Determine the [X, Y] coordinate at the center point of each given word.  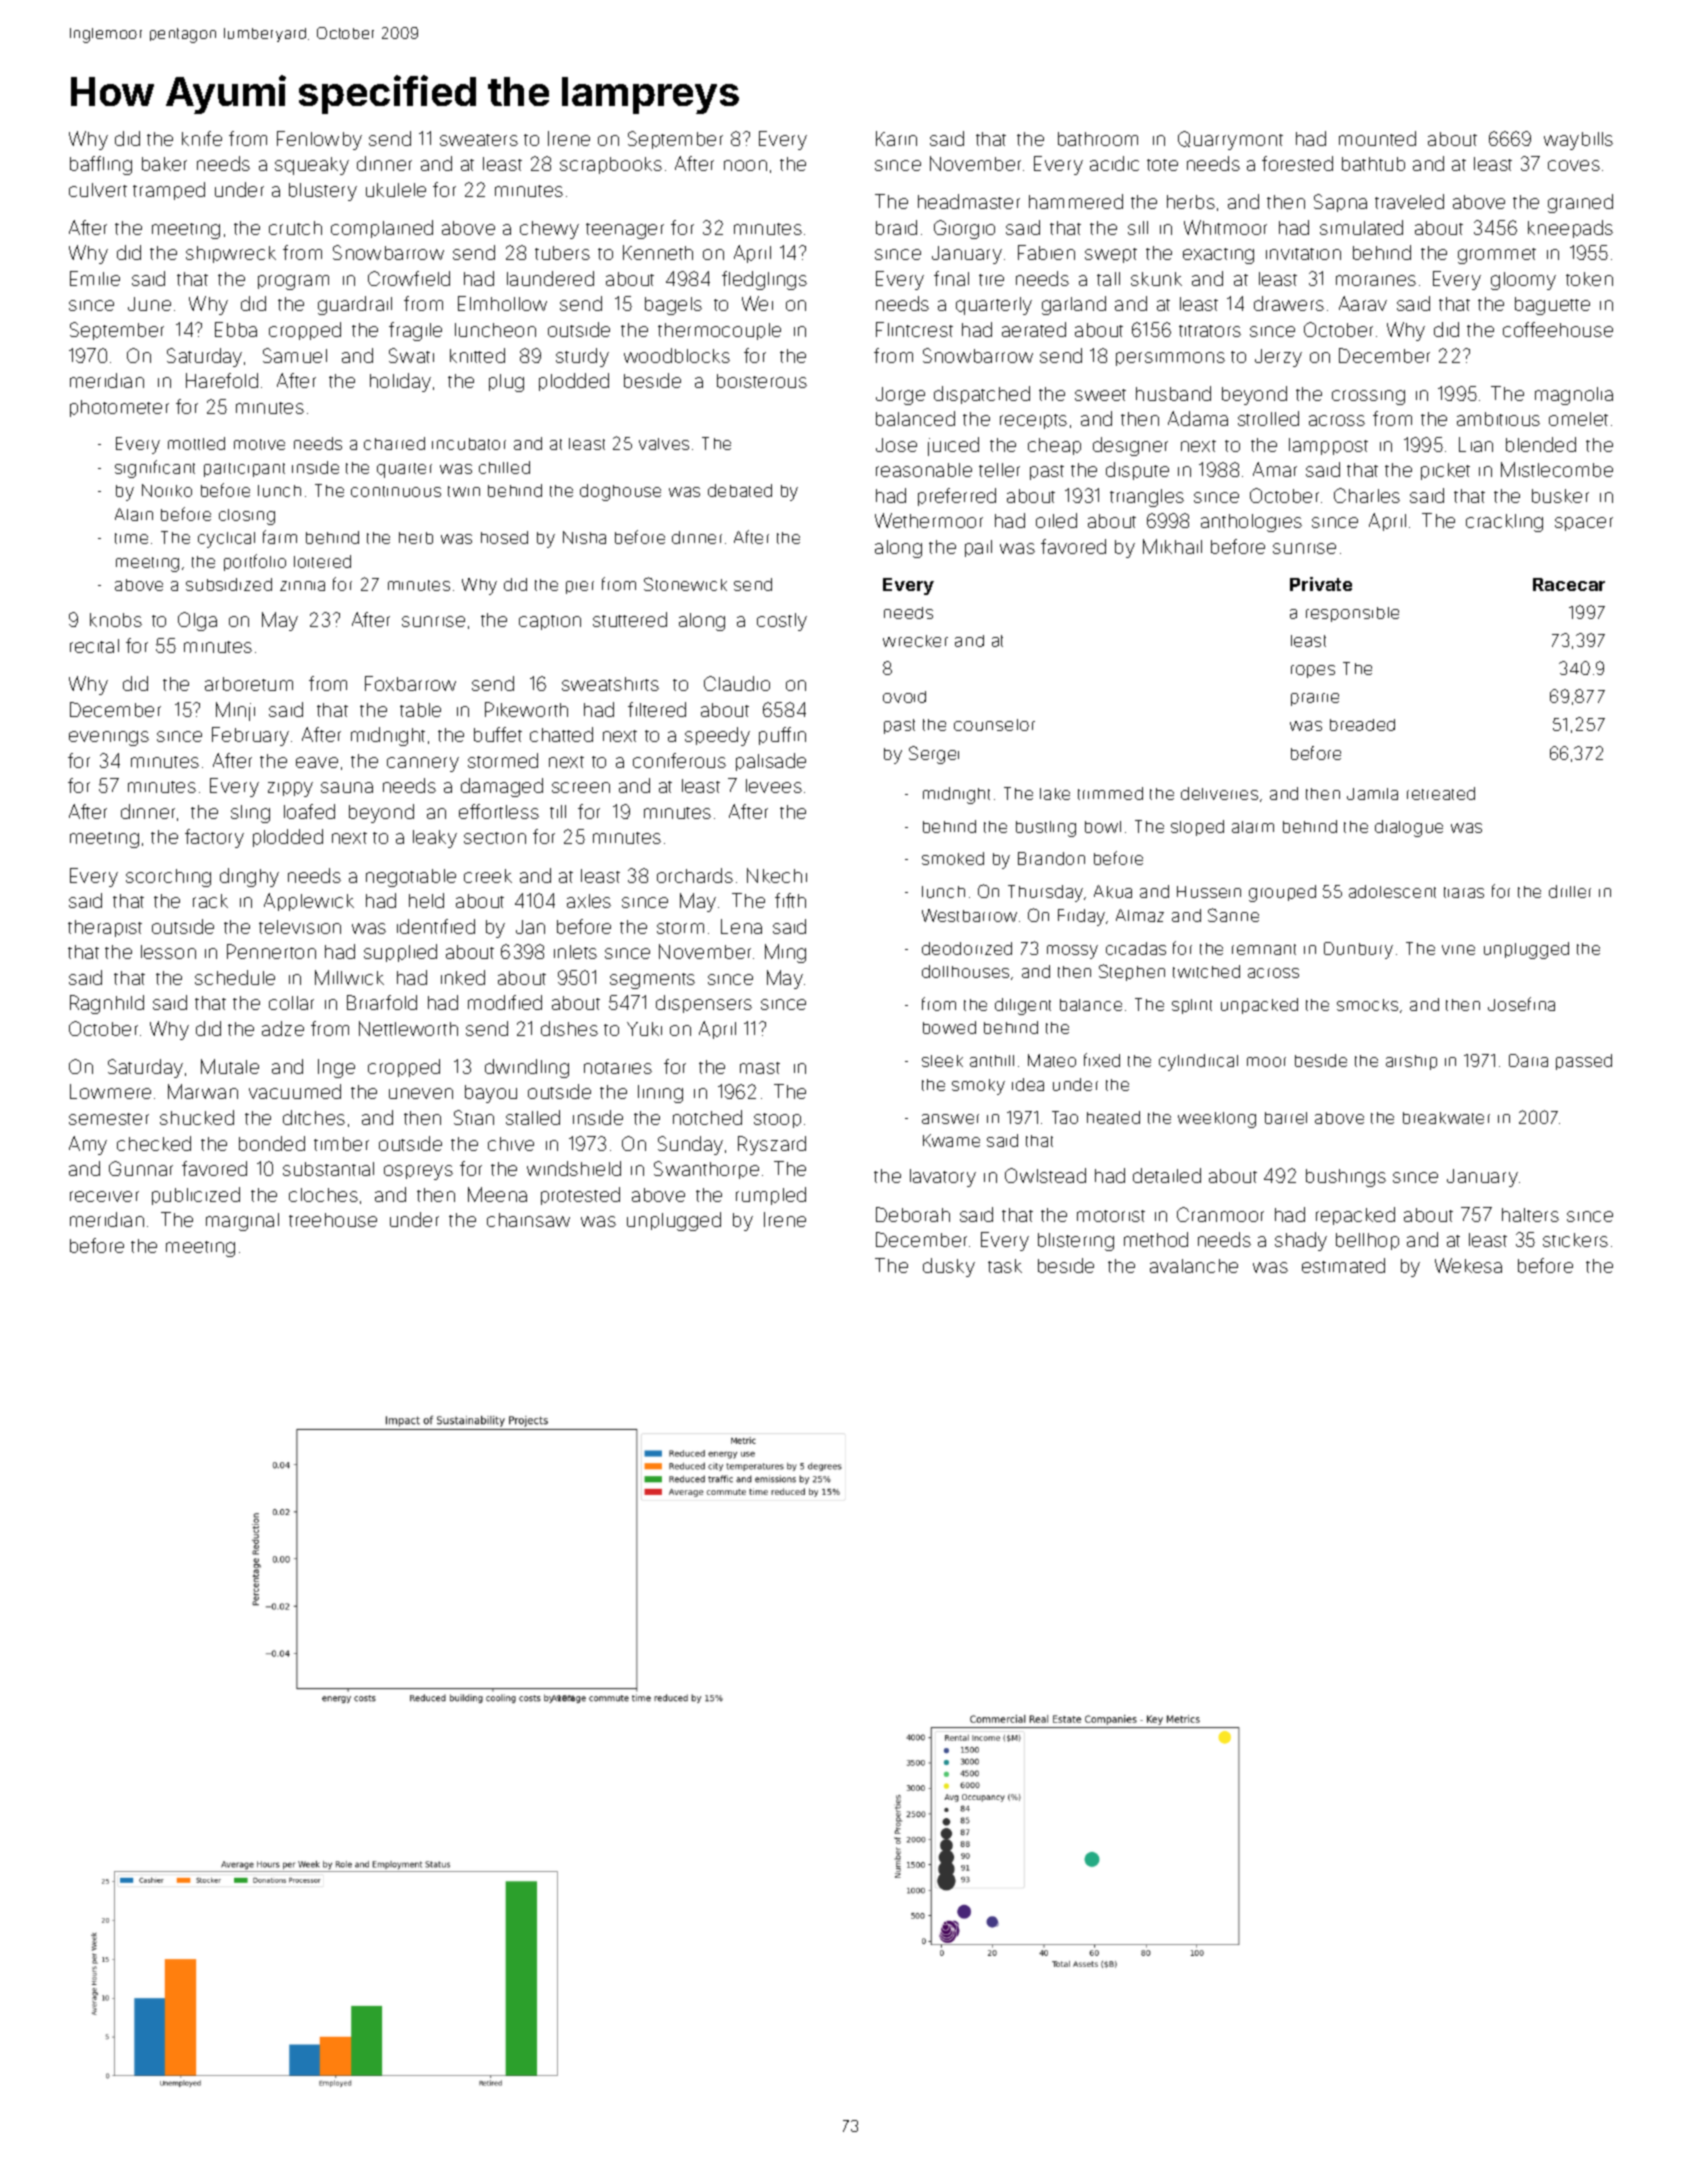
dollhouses [965, 971]
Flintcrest [914, 329]
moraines [1376, 280]
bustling [1046, 829]
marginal [242, 1222]
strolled [1268, 418]
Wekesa [1468, 1265]
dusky [949, 1267]
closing [247, 517]
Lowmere [110, 1091]
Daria [1528, 1060]
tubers [562, 253]
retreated [1441, 793]
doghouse [620, 492]
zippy [290, 789]
